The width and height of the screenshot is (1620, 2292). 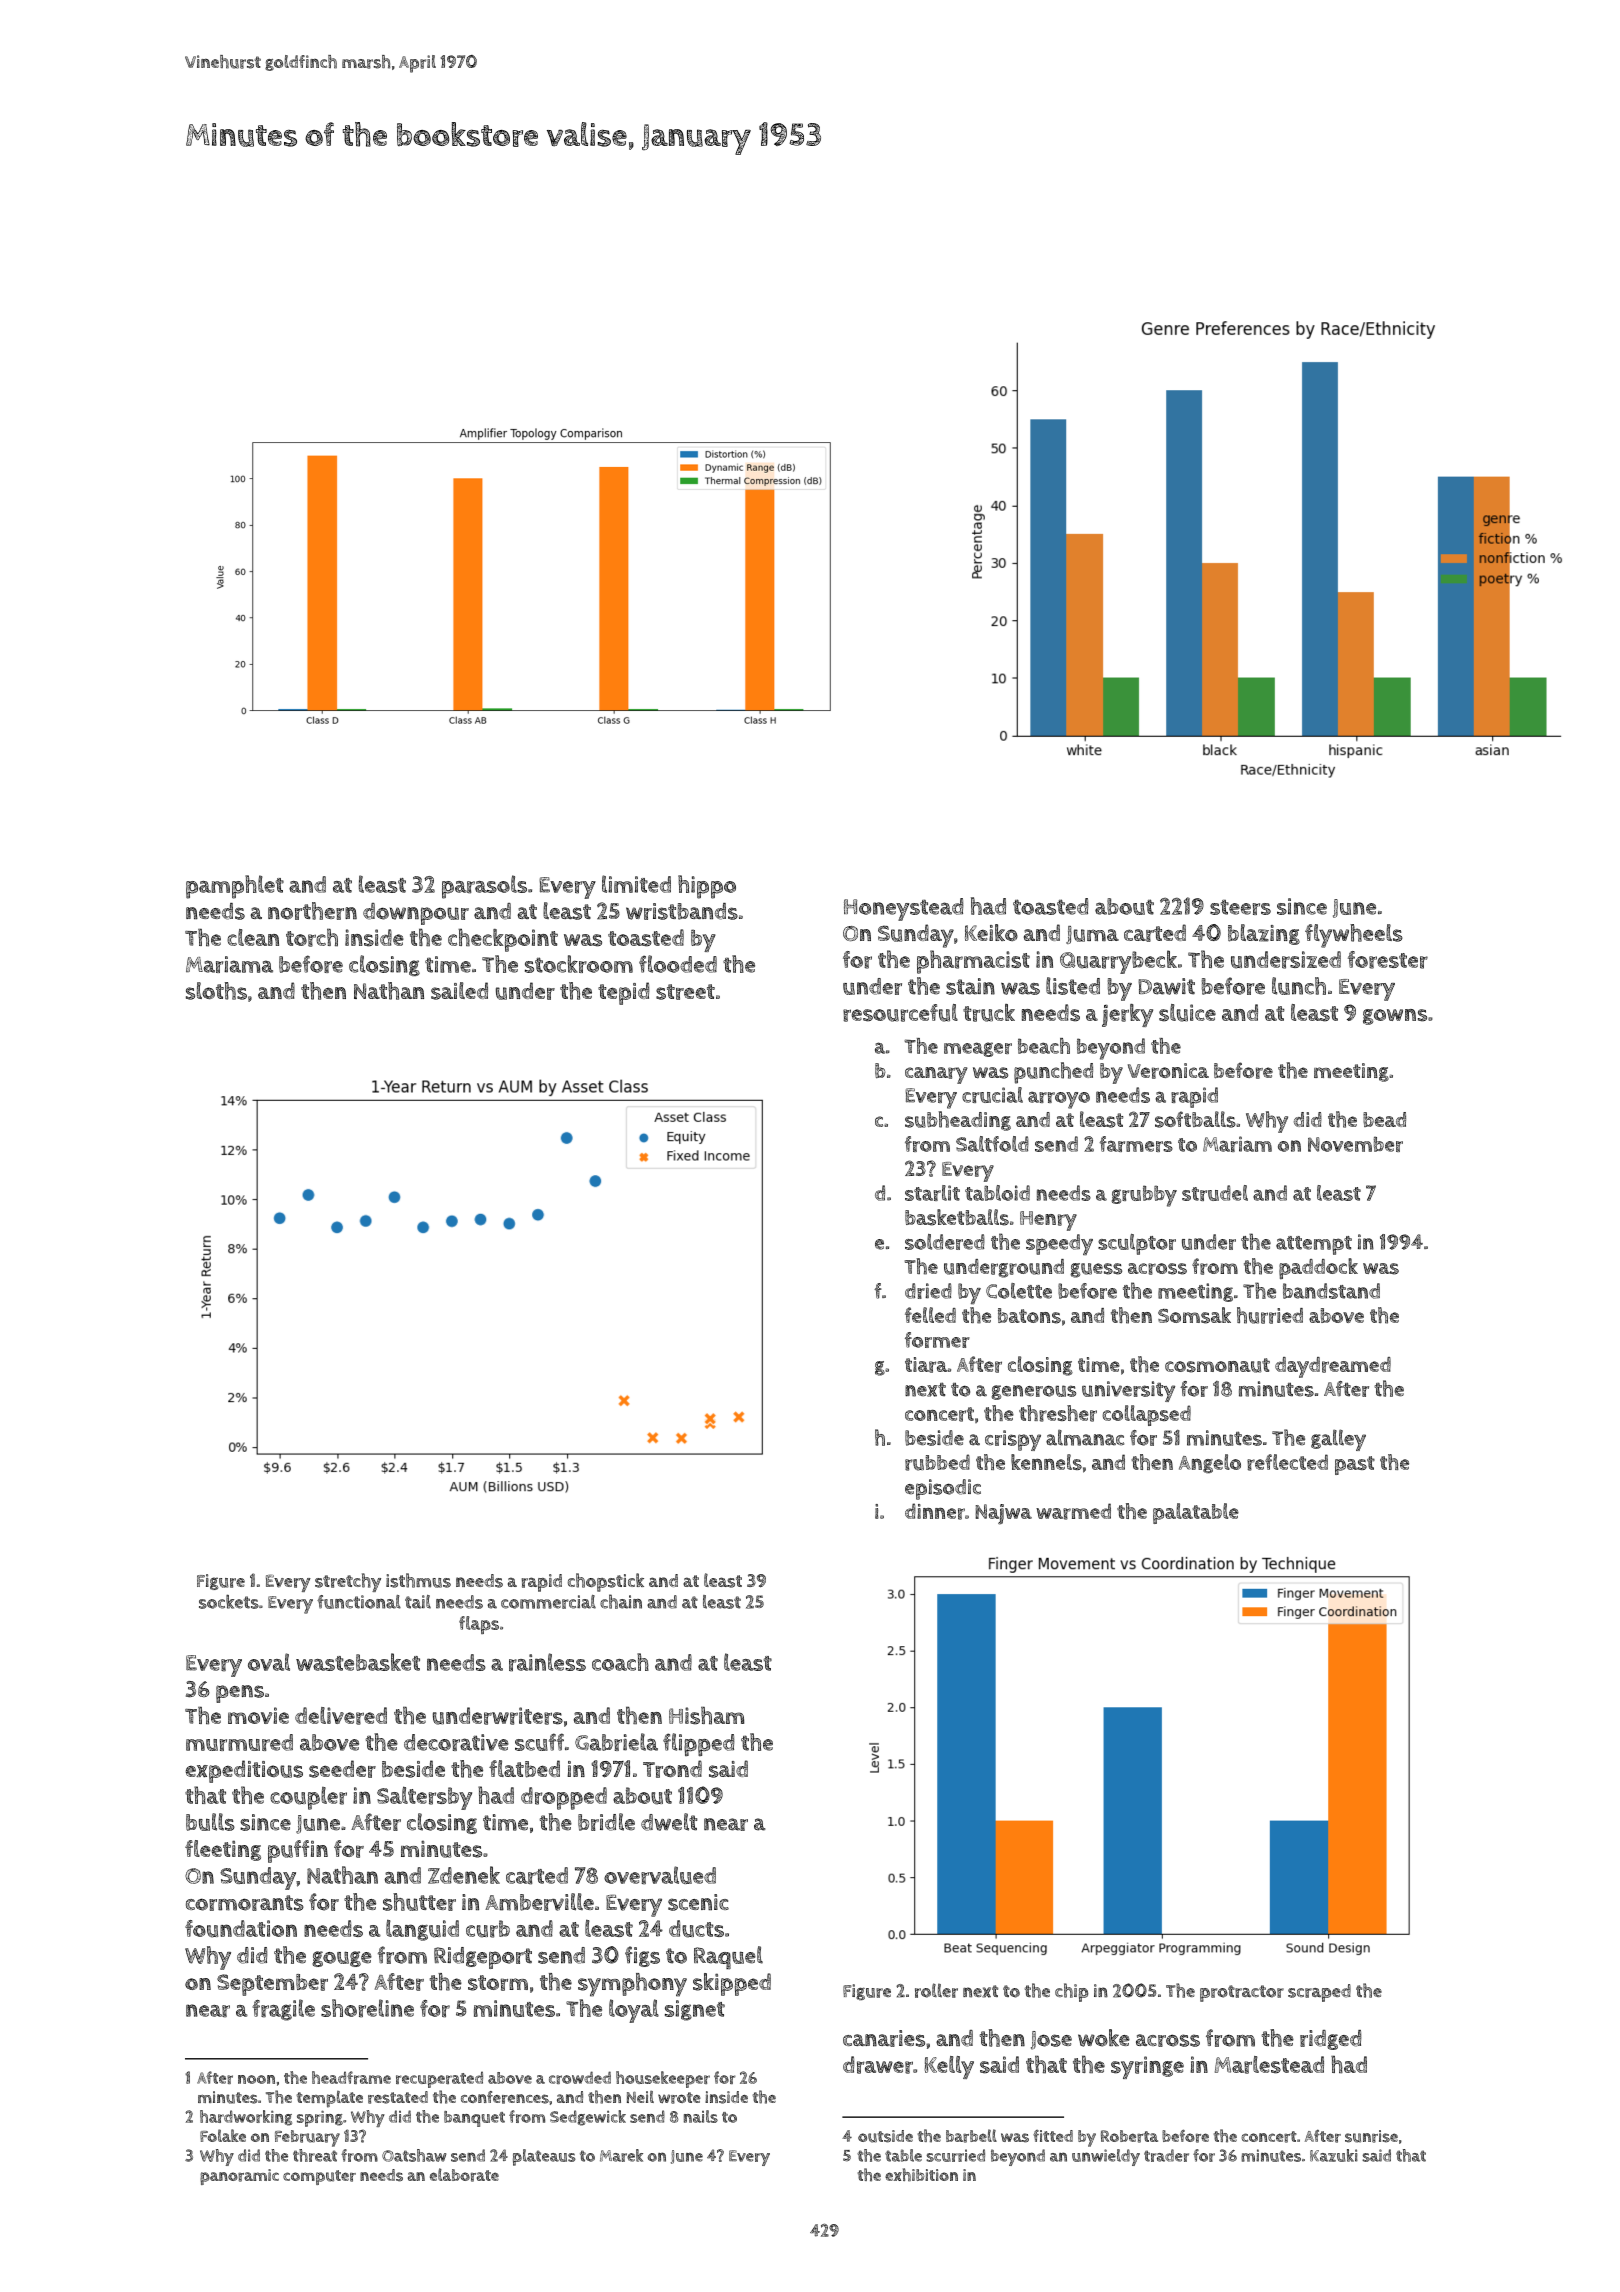 I want to click on delivered, so click(x=341, y=1716).
